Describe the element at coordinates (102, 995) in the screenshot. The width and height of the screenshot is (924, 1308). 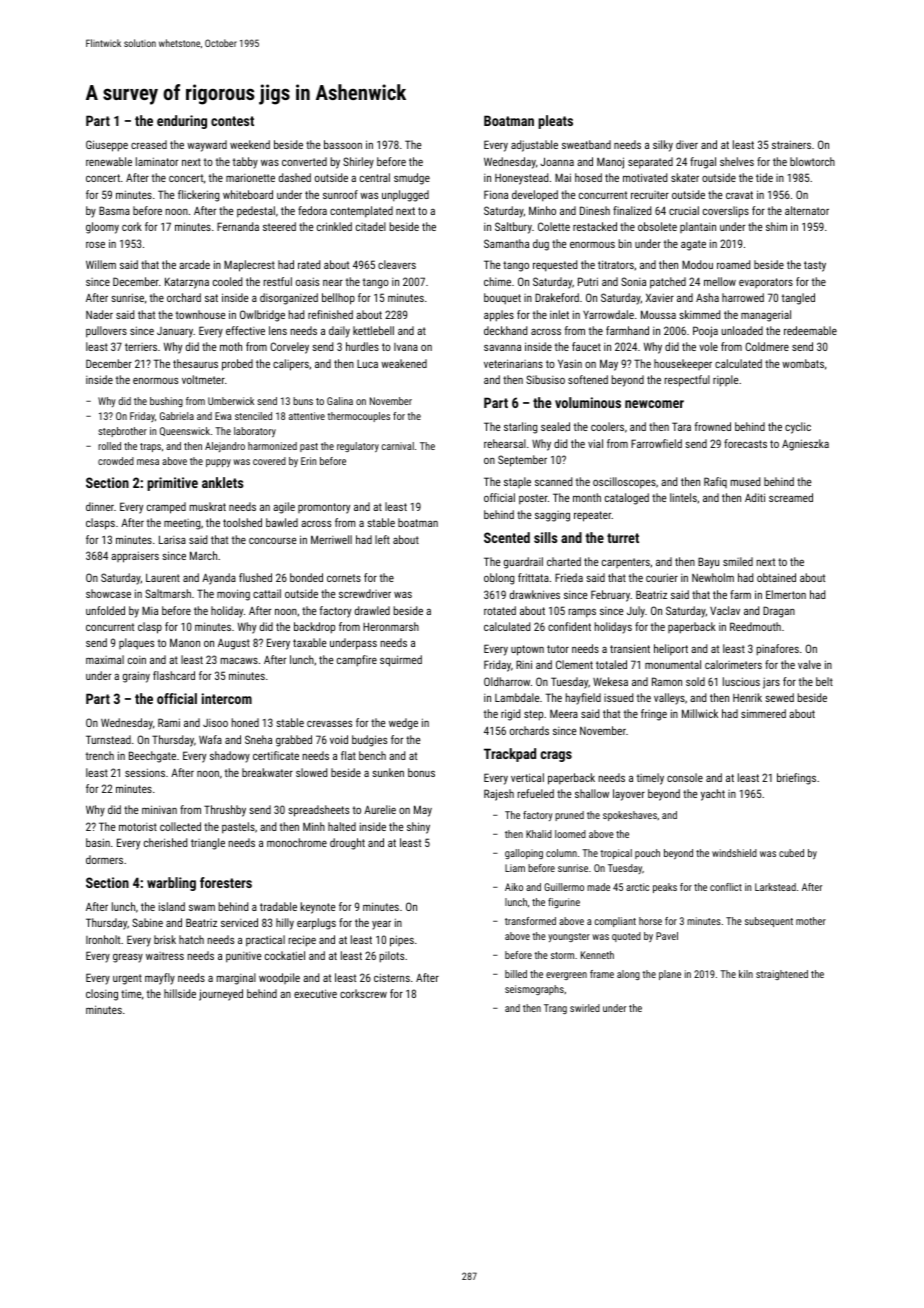
I see `closing` at that location.
